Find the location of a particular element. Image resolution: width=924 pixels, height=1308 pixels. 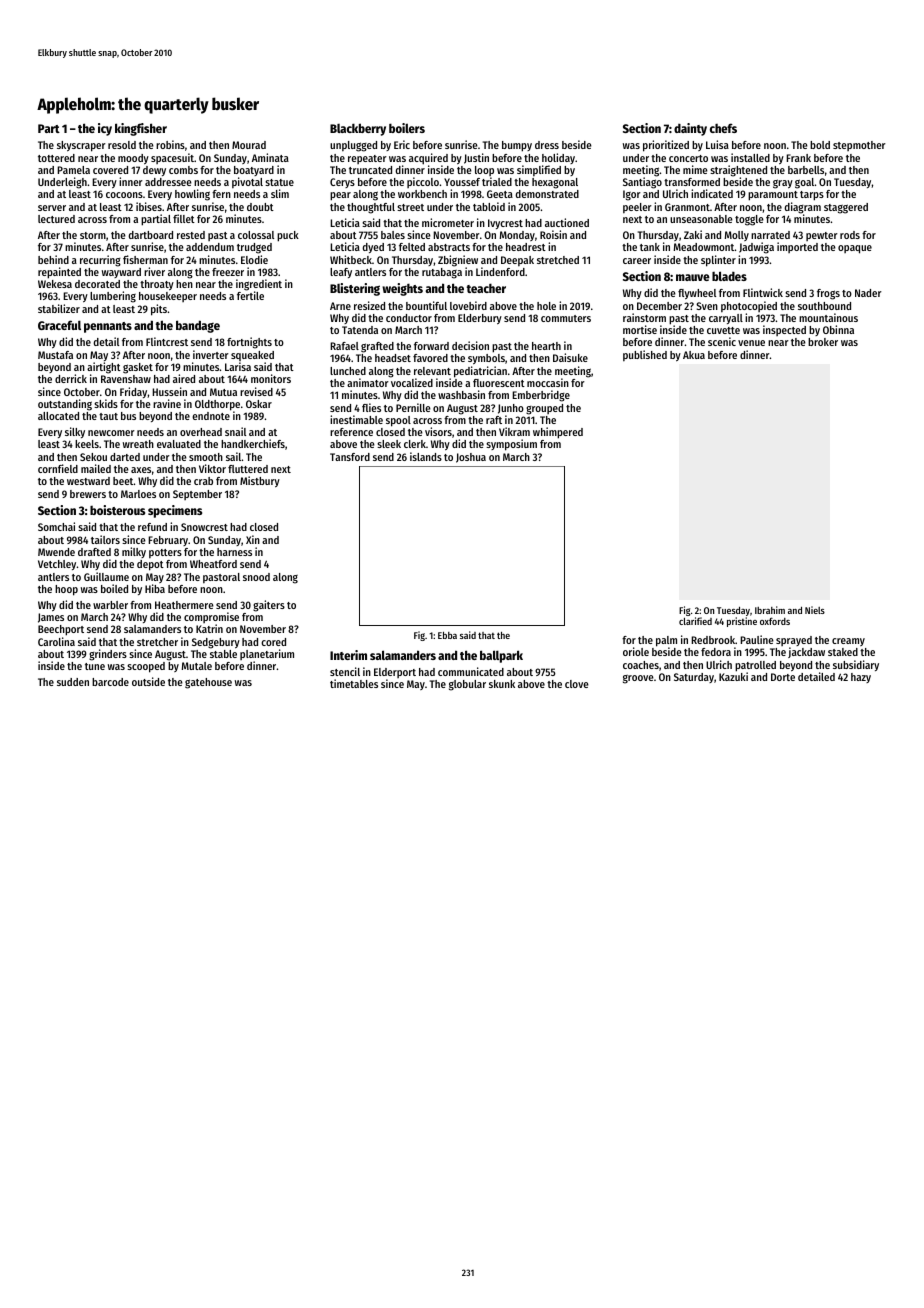

Ibrahim is located at coordinates (770, 610).
